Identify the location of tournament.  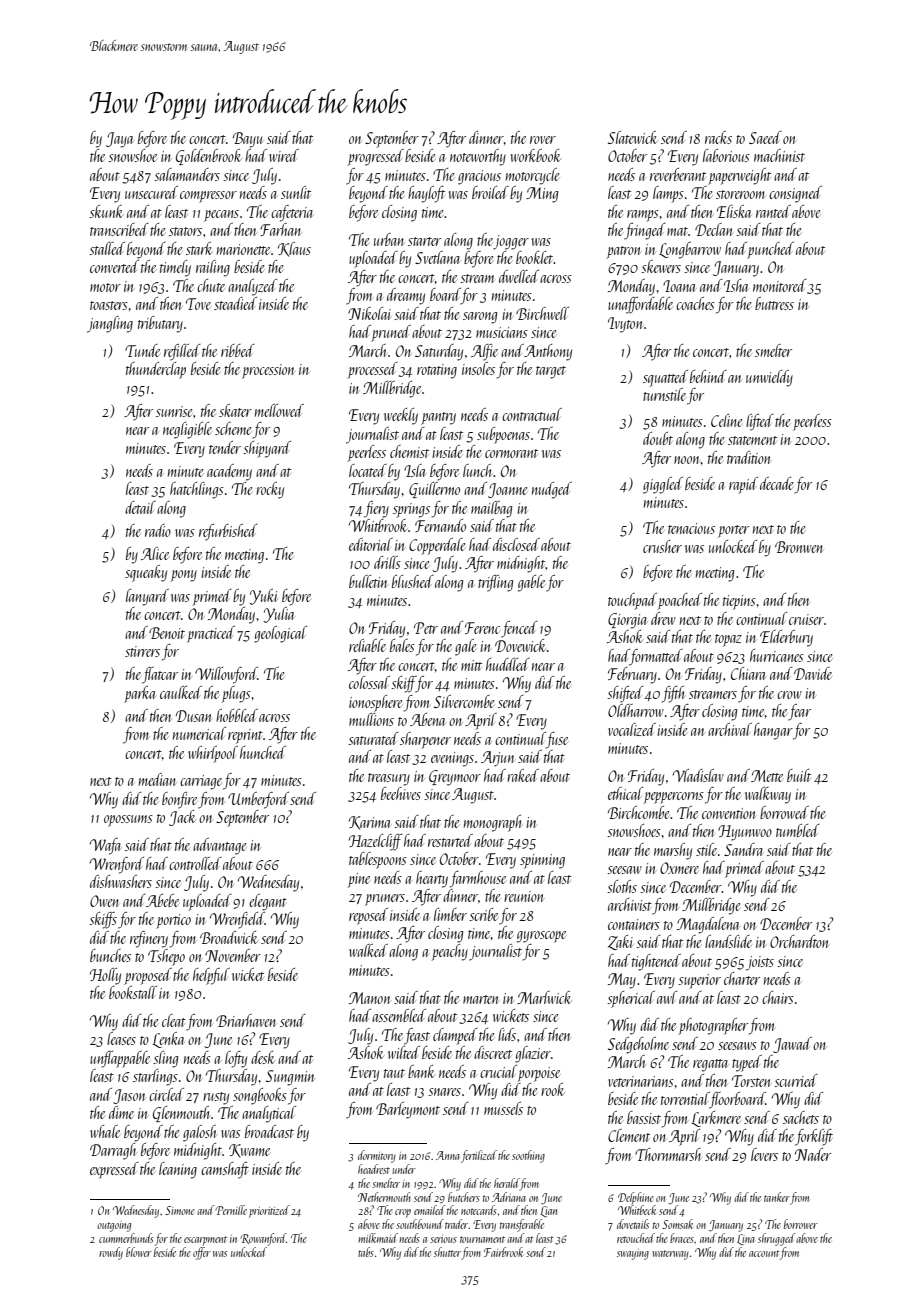
(482, 1239).
